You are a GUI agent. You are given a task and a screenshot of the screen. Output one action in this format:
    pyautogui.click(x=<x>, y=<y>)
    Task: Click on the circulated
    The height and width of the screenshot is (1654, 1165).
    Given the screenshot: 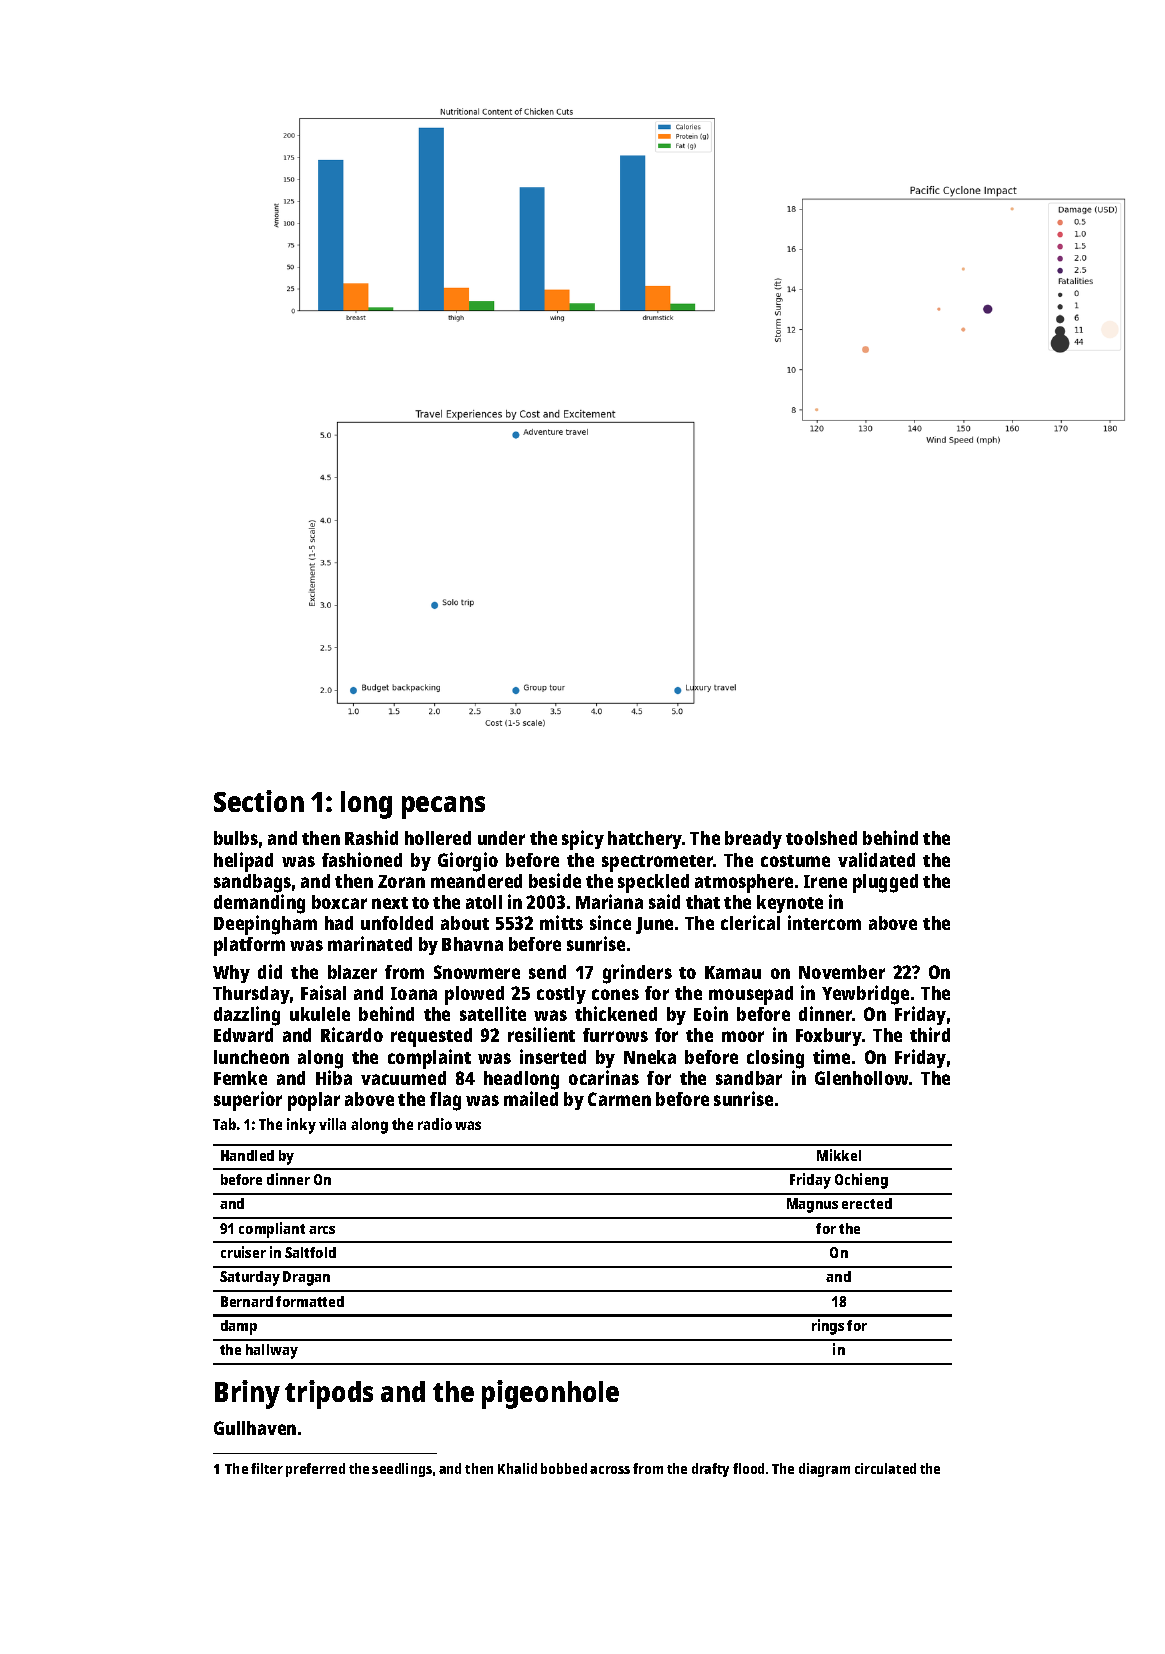 What is the action you would take?
    pyautogui.click(x=885, y=1468)
